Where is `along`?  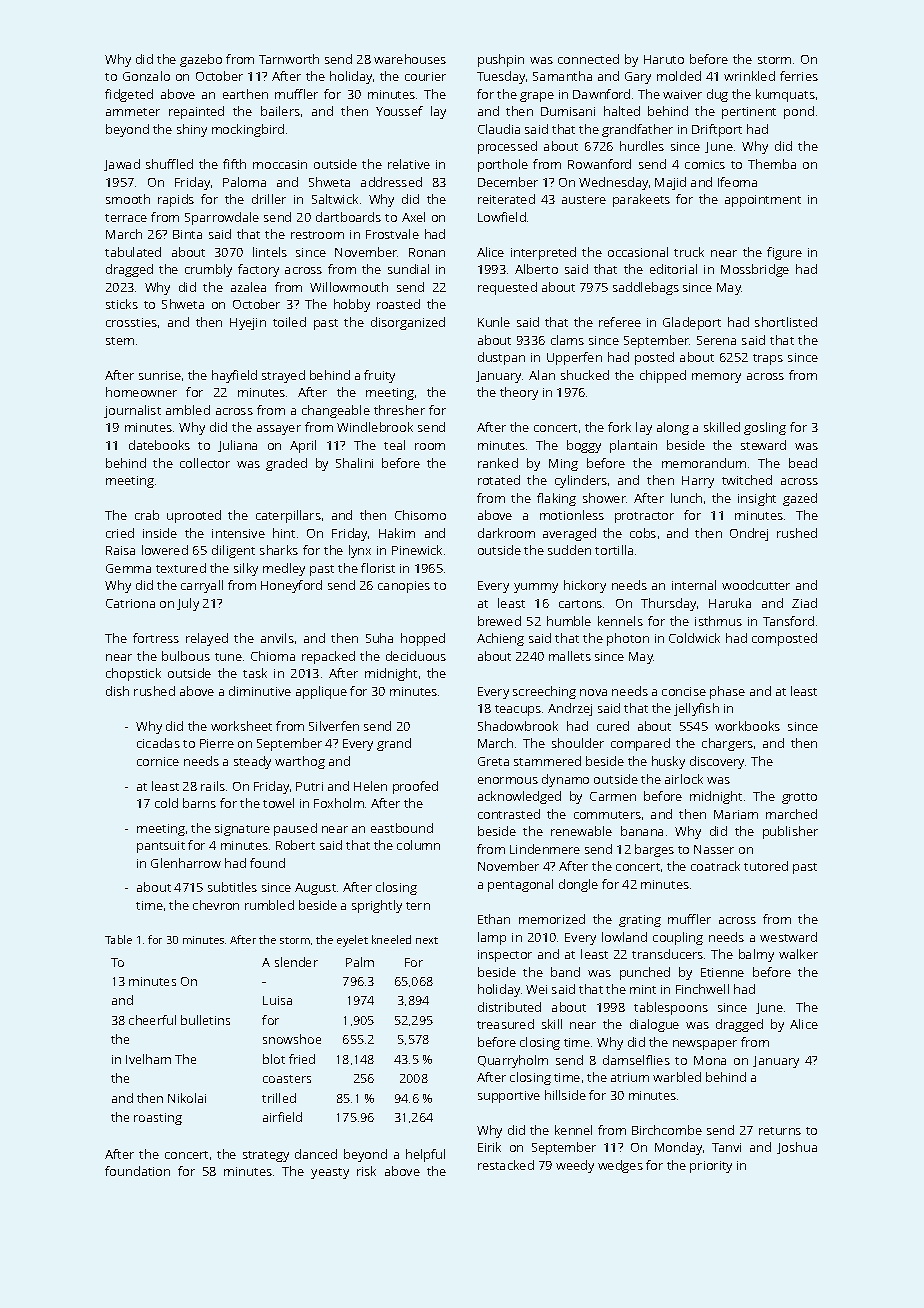 along is located at coordinates (673, 428).
